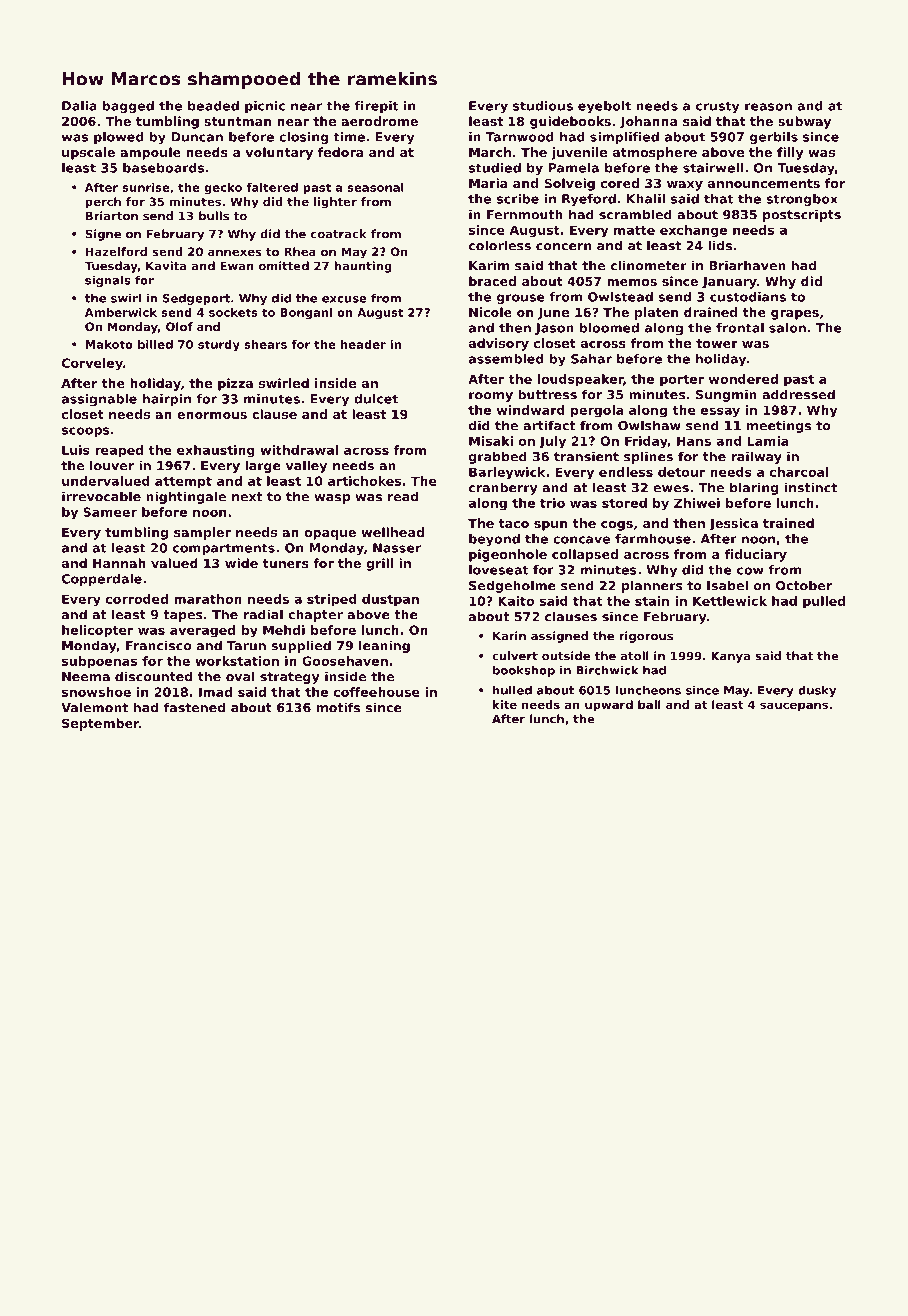 The width and height of the screenshot is (908, 1316). Describe the element at coordinates (750, 571) in the screenshot. I see `cow` at that location.
